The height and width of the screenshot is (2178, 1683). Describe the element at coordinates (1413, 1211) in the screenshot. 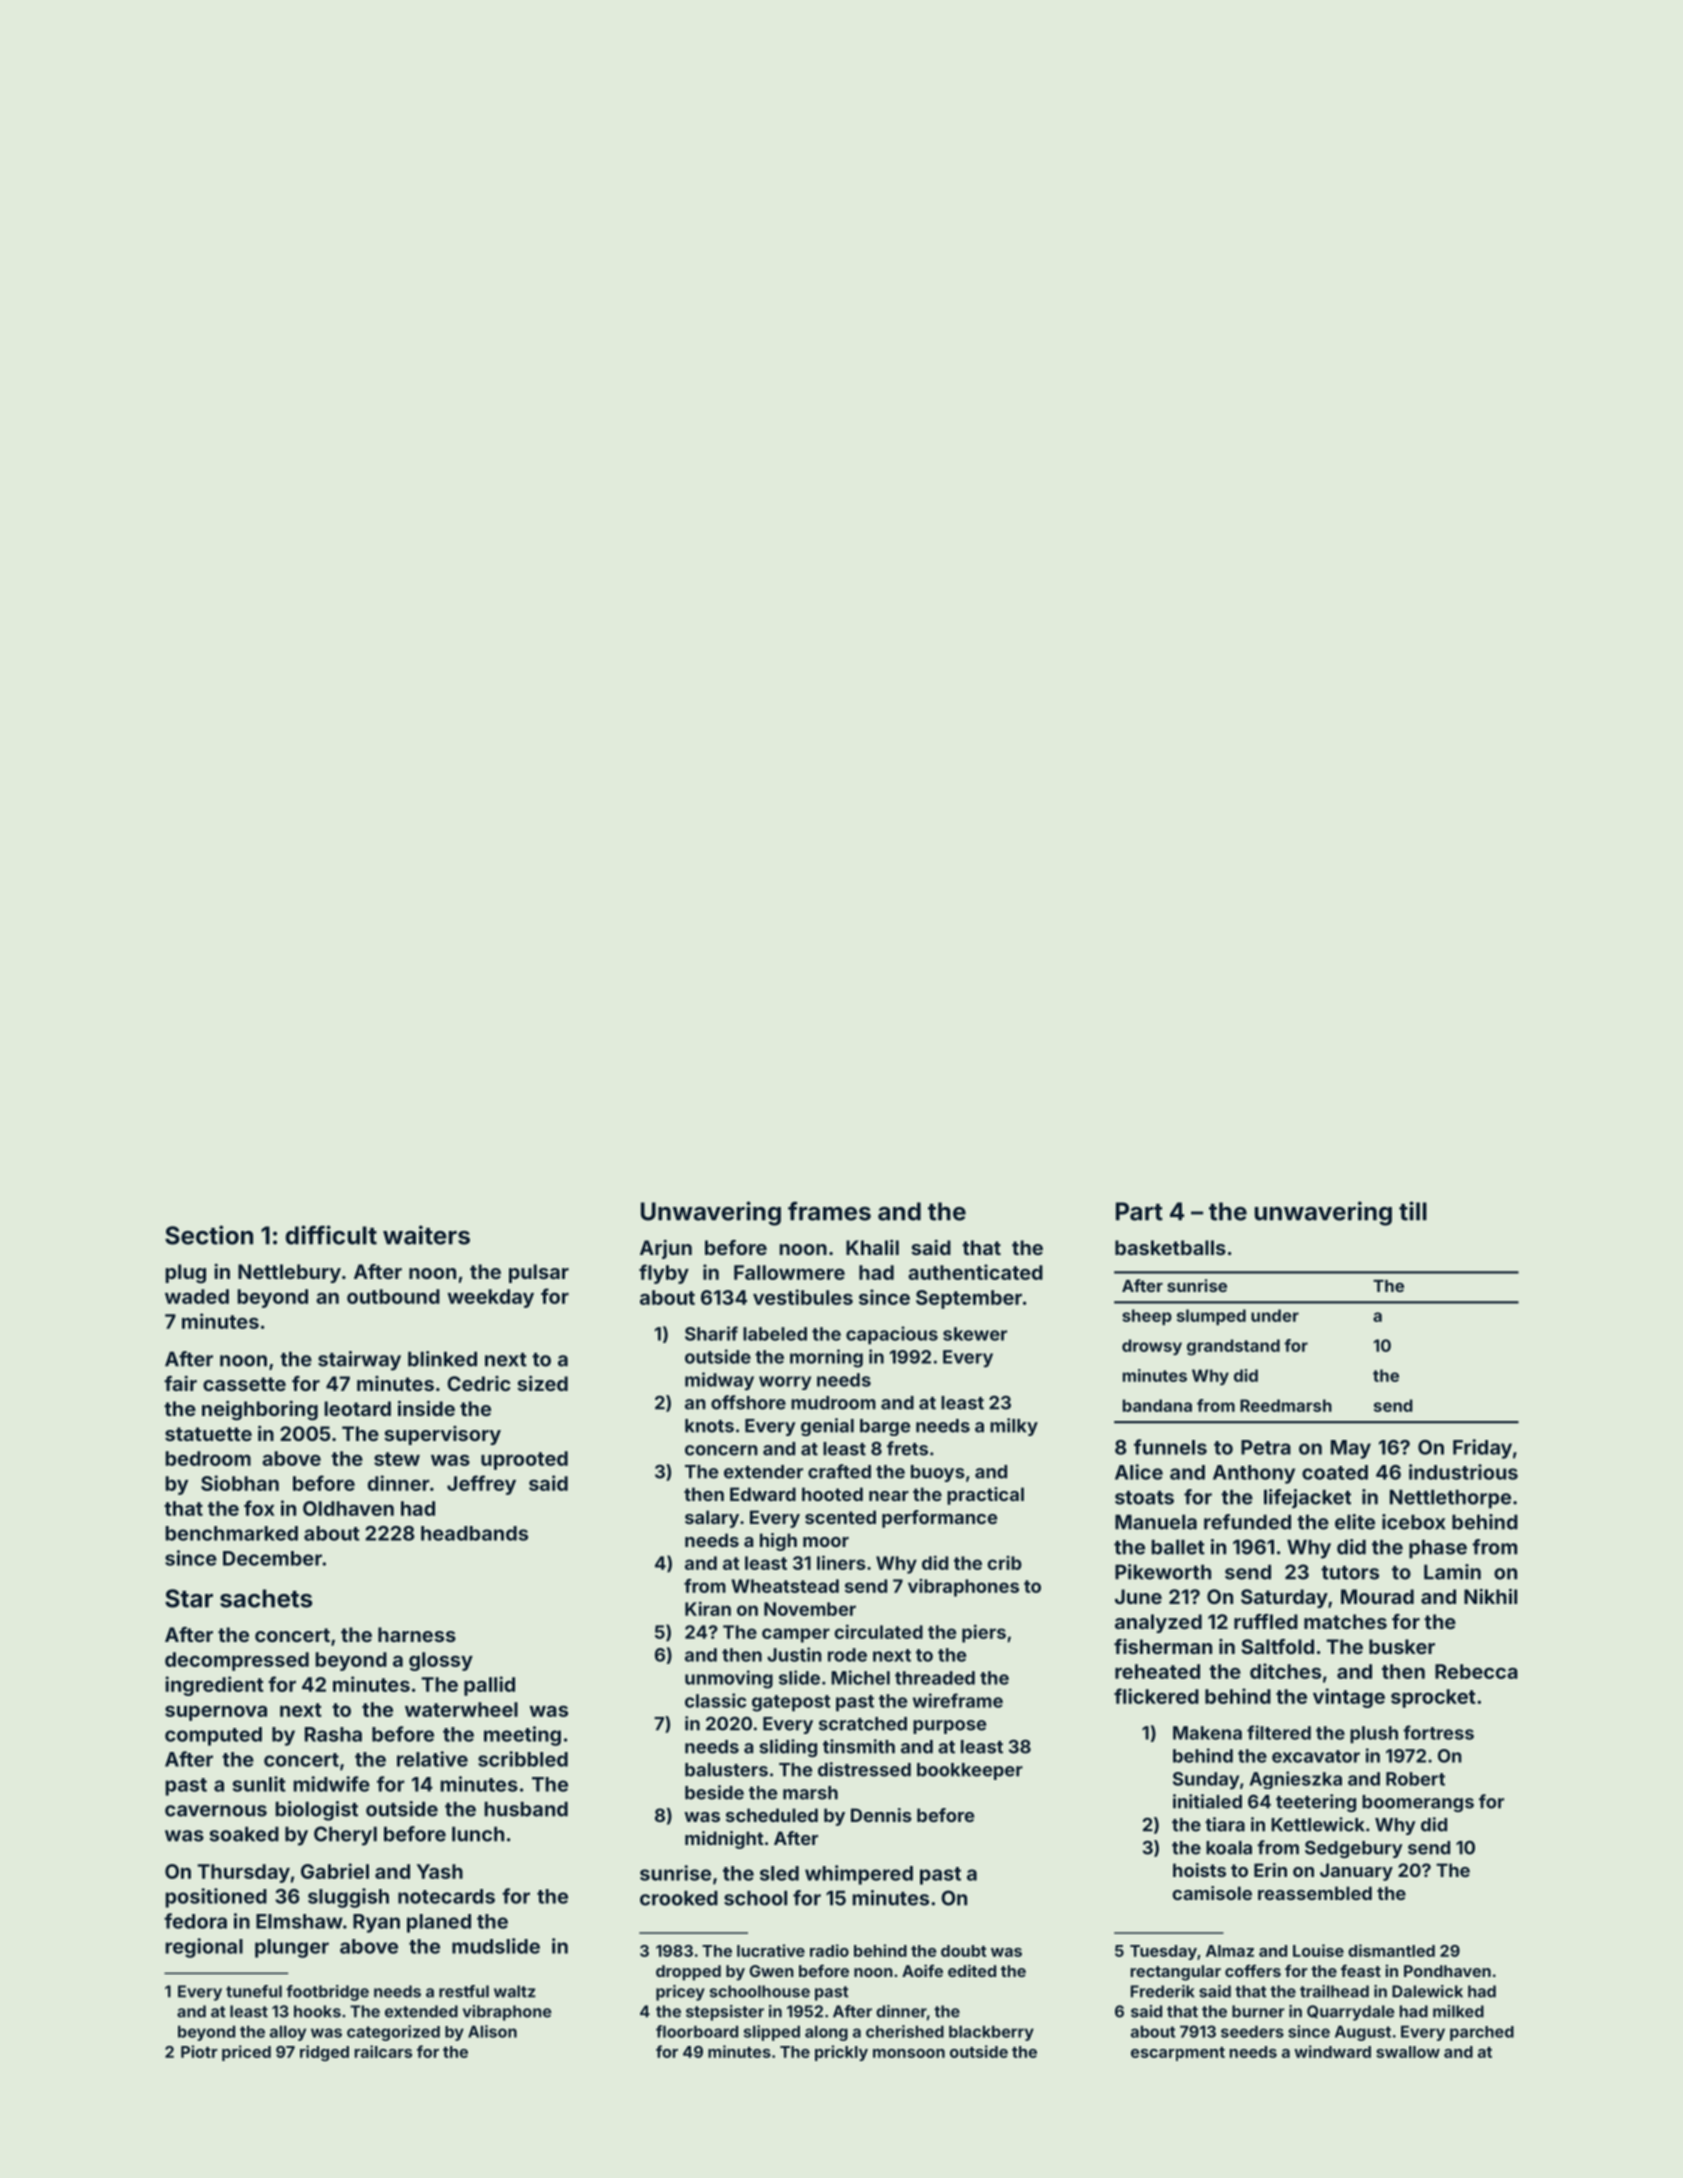

I see `till` at that location.
